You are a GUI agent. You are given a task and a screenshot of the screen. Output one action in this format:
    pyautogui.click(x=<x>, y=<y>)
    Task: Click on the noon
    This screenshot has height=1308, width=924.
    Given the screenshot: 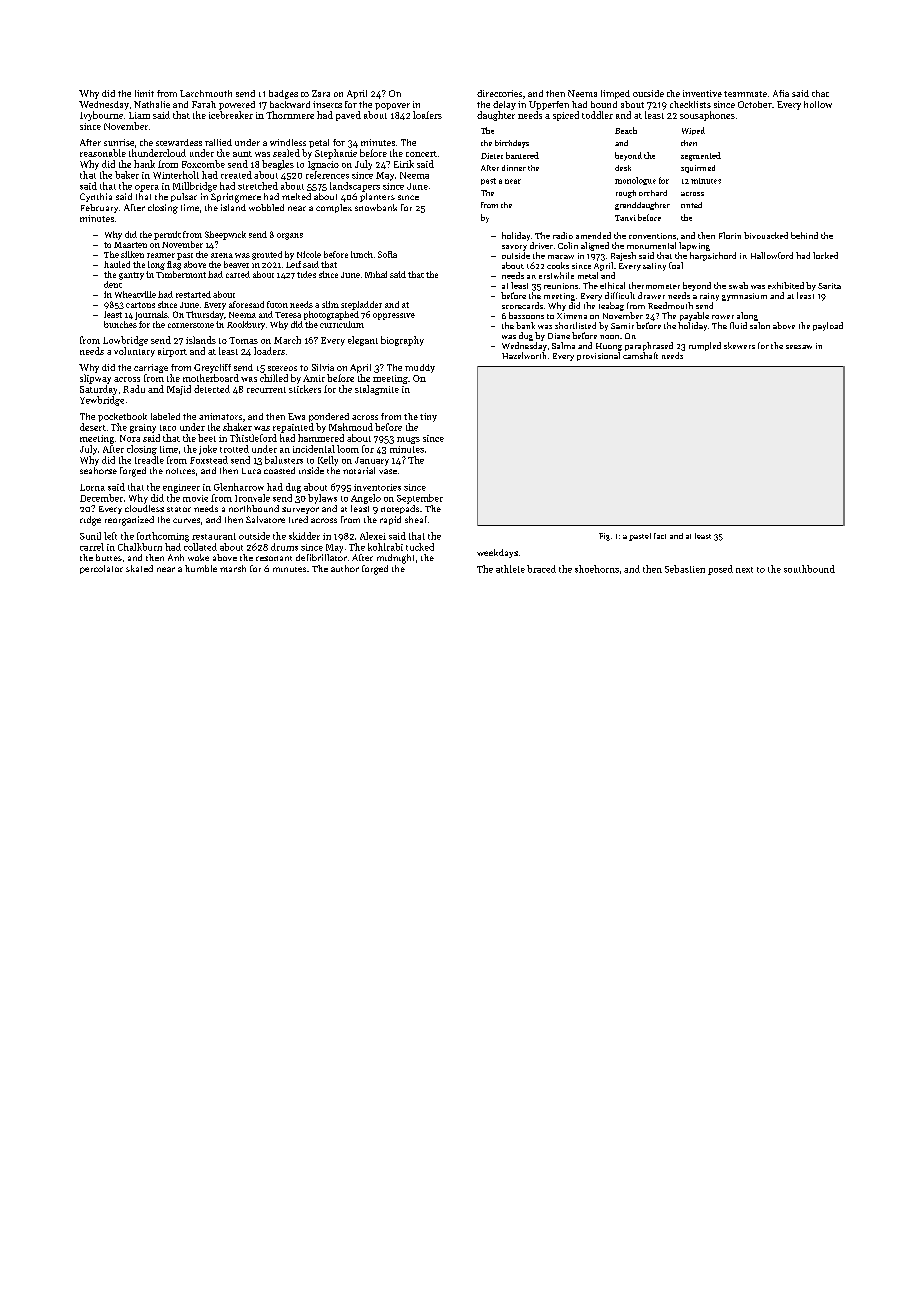 What is the action you would take?
    pyautogui.click(x=609, y=337)
